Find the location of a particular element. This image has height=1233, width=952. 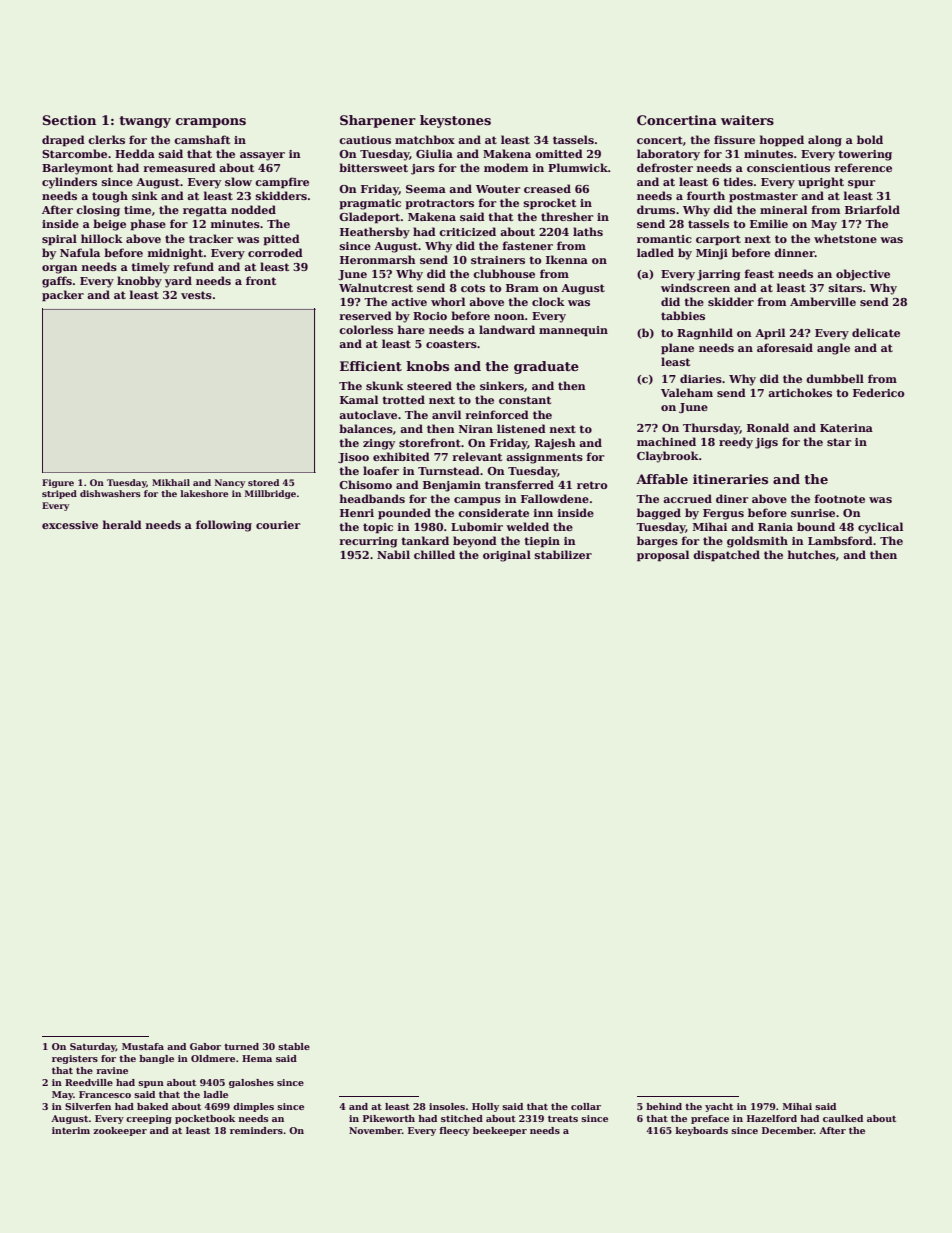

listened is located at coordinates (521, 428).
